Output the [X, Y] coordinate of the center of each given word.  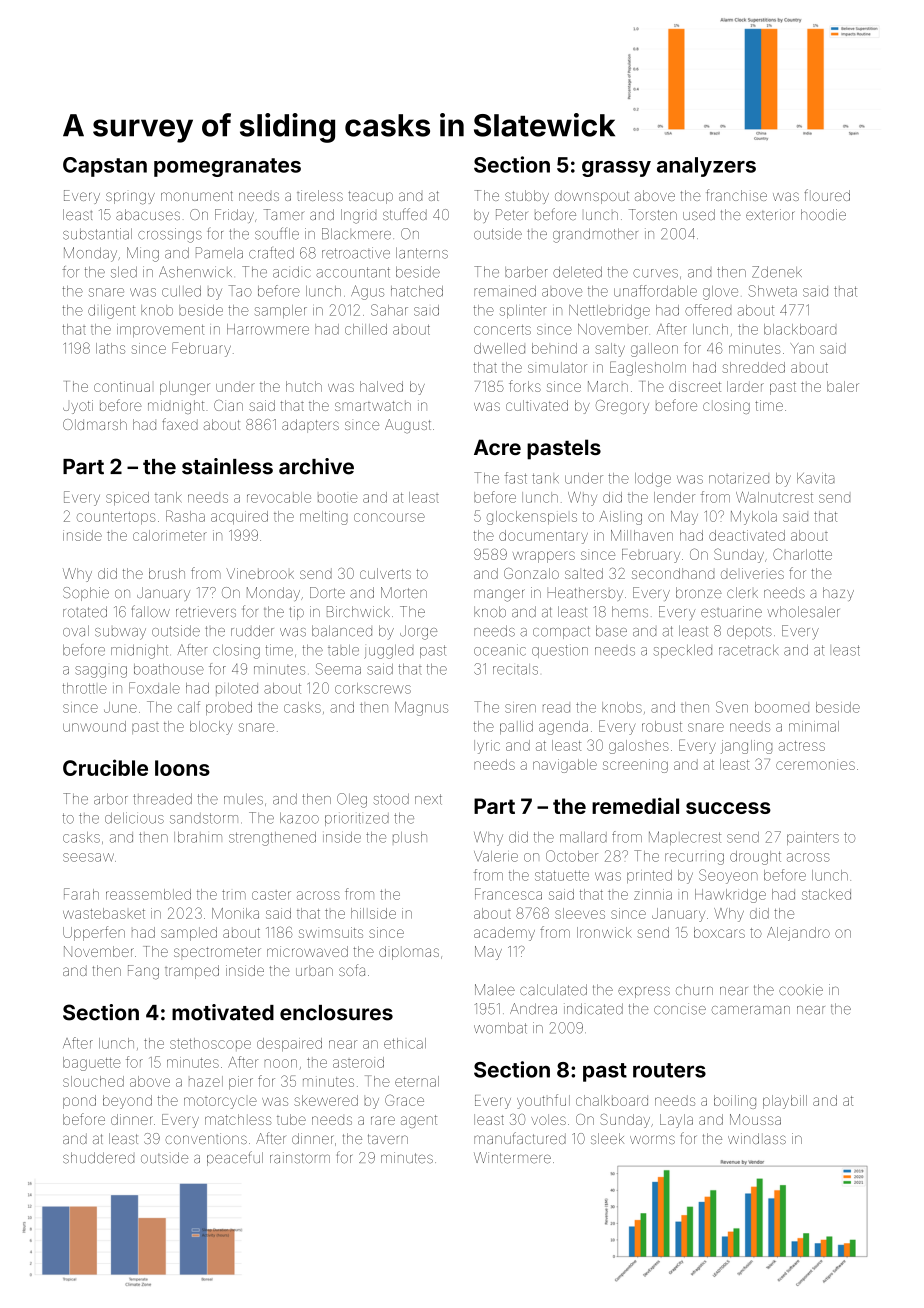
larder [745, 386]
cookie [801, 990]
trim [234, 895]
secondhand [673, 573]
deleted [577, 272]
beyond [127, 1102]
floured [827, 195]
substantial [97, 234]
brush [167, 573]
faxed [180, 424]
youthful [543, 1101]
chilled [366, 329]
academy [504, 934]
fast [516, 478]
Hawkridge [730, 896]
